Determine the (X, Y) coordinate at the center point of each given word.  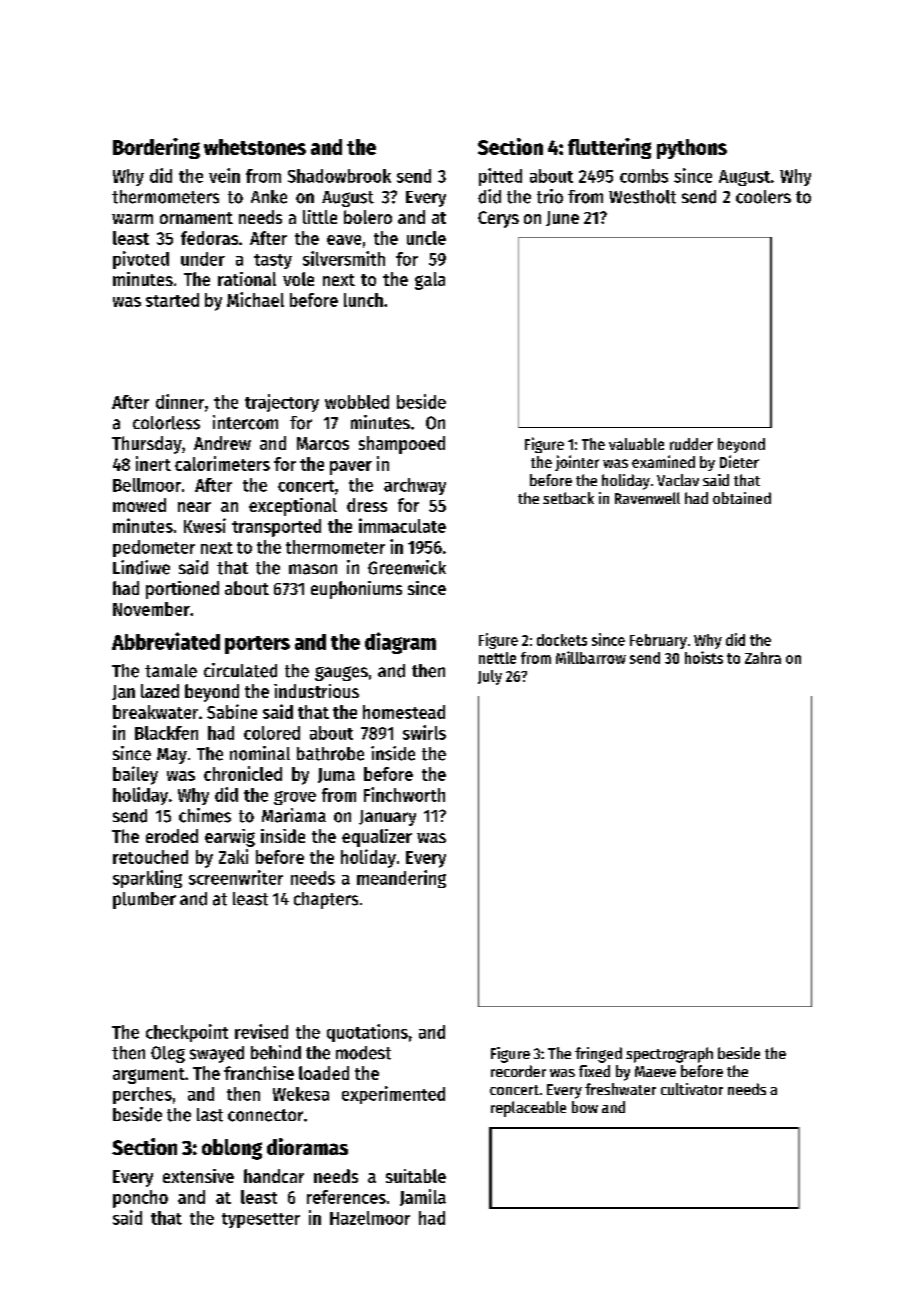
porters (257, 645)
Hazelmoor (370, 1218)
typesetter (261, 1220)
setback (568, 498)
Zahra (763, 658)
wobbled (357, 402)
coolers (763, 197)
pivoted (141, 260)
